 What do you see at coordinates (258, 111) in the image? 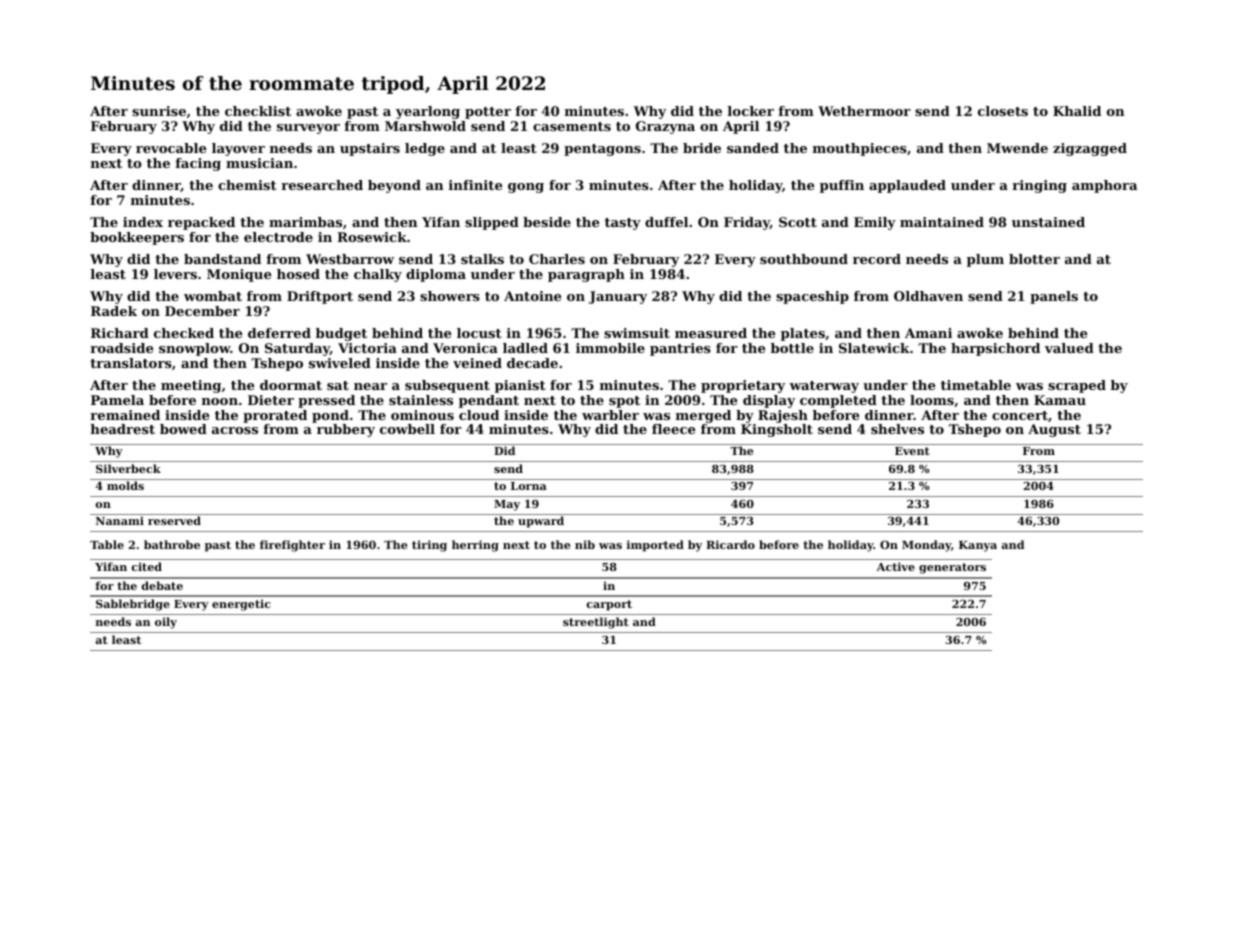
I see `checklist` at bounding box center [258, 111].
